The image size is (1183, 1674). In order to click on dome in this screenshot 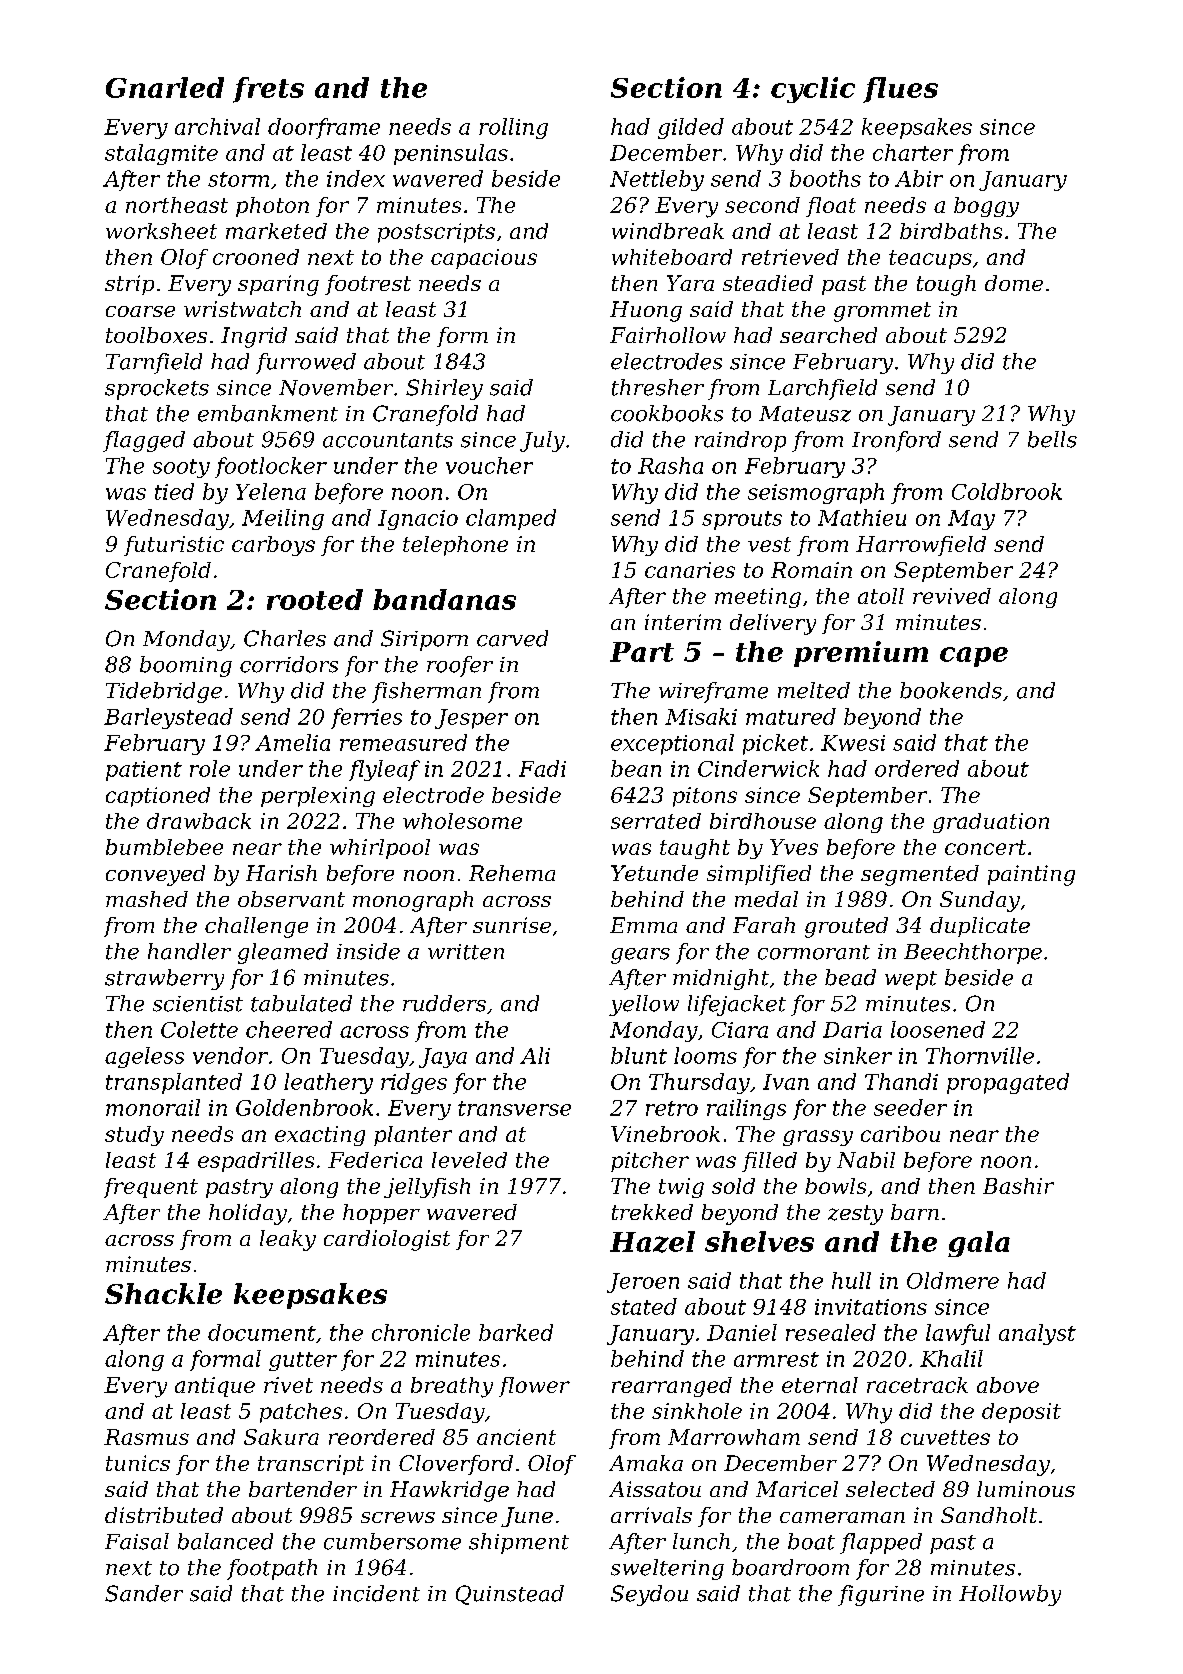, I will do `click(1014, 283)`.
